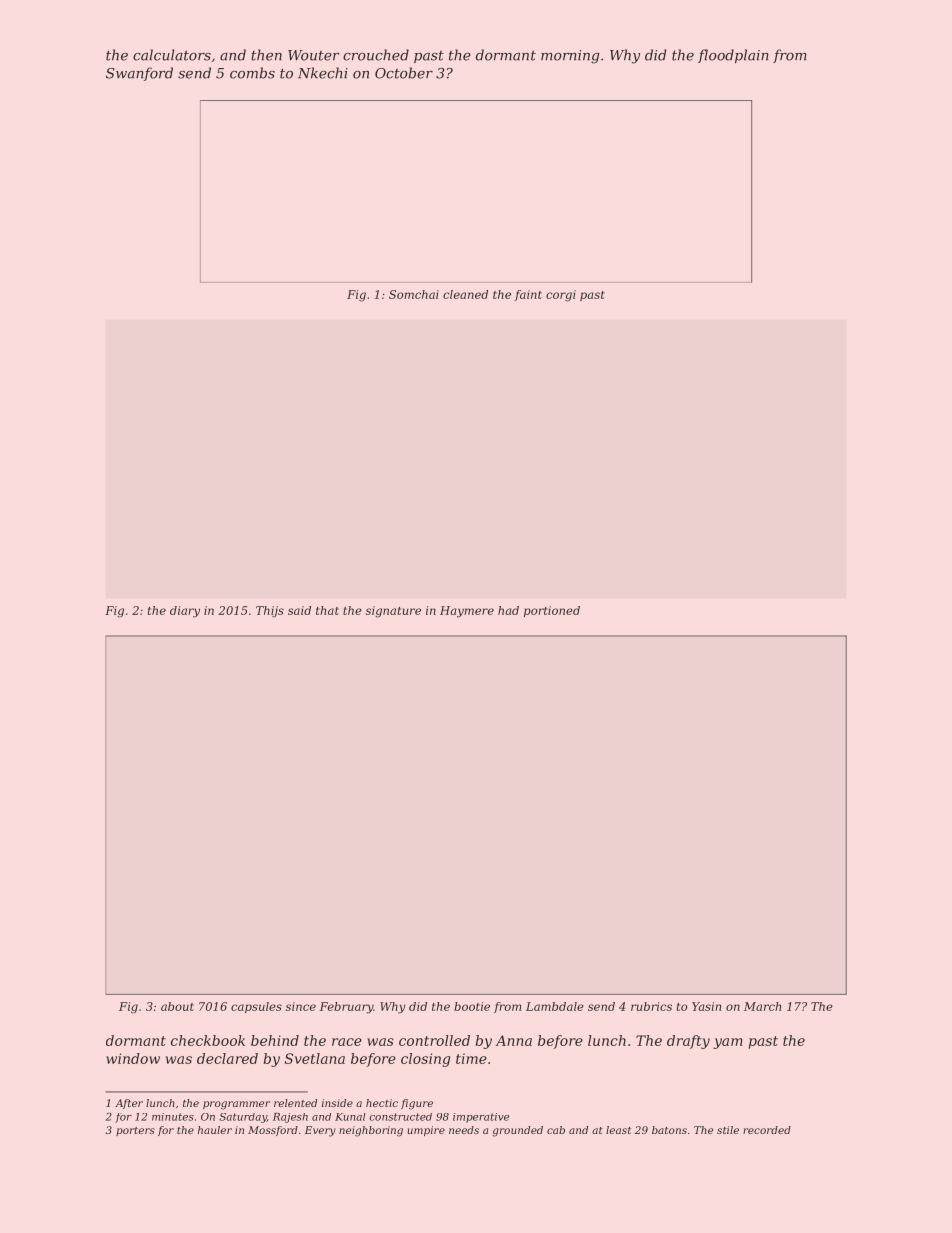 This image has height=1233, width=952. I want to click on about, so click(177, 1006).
